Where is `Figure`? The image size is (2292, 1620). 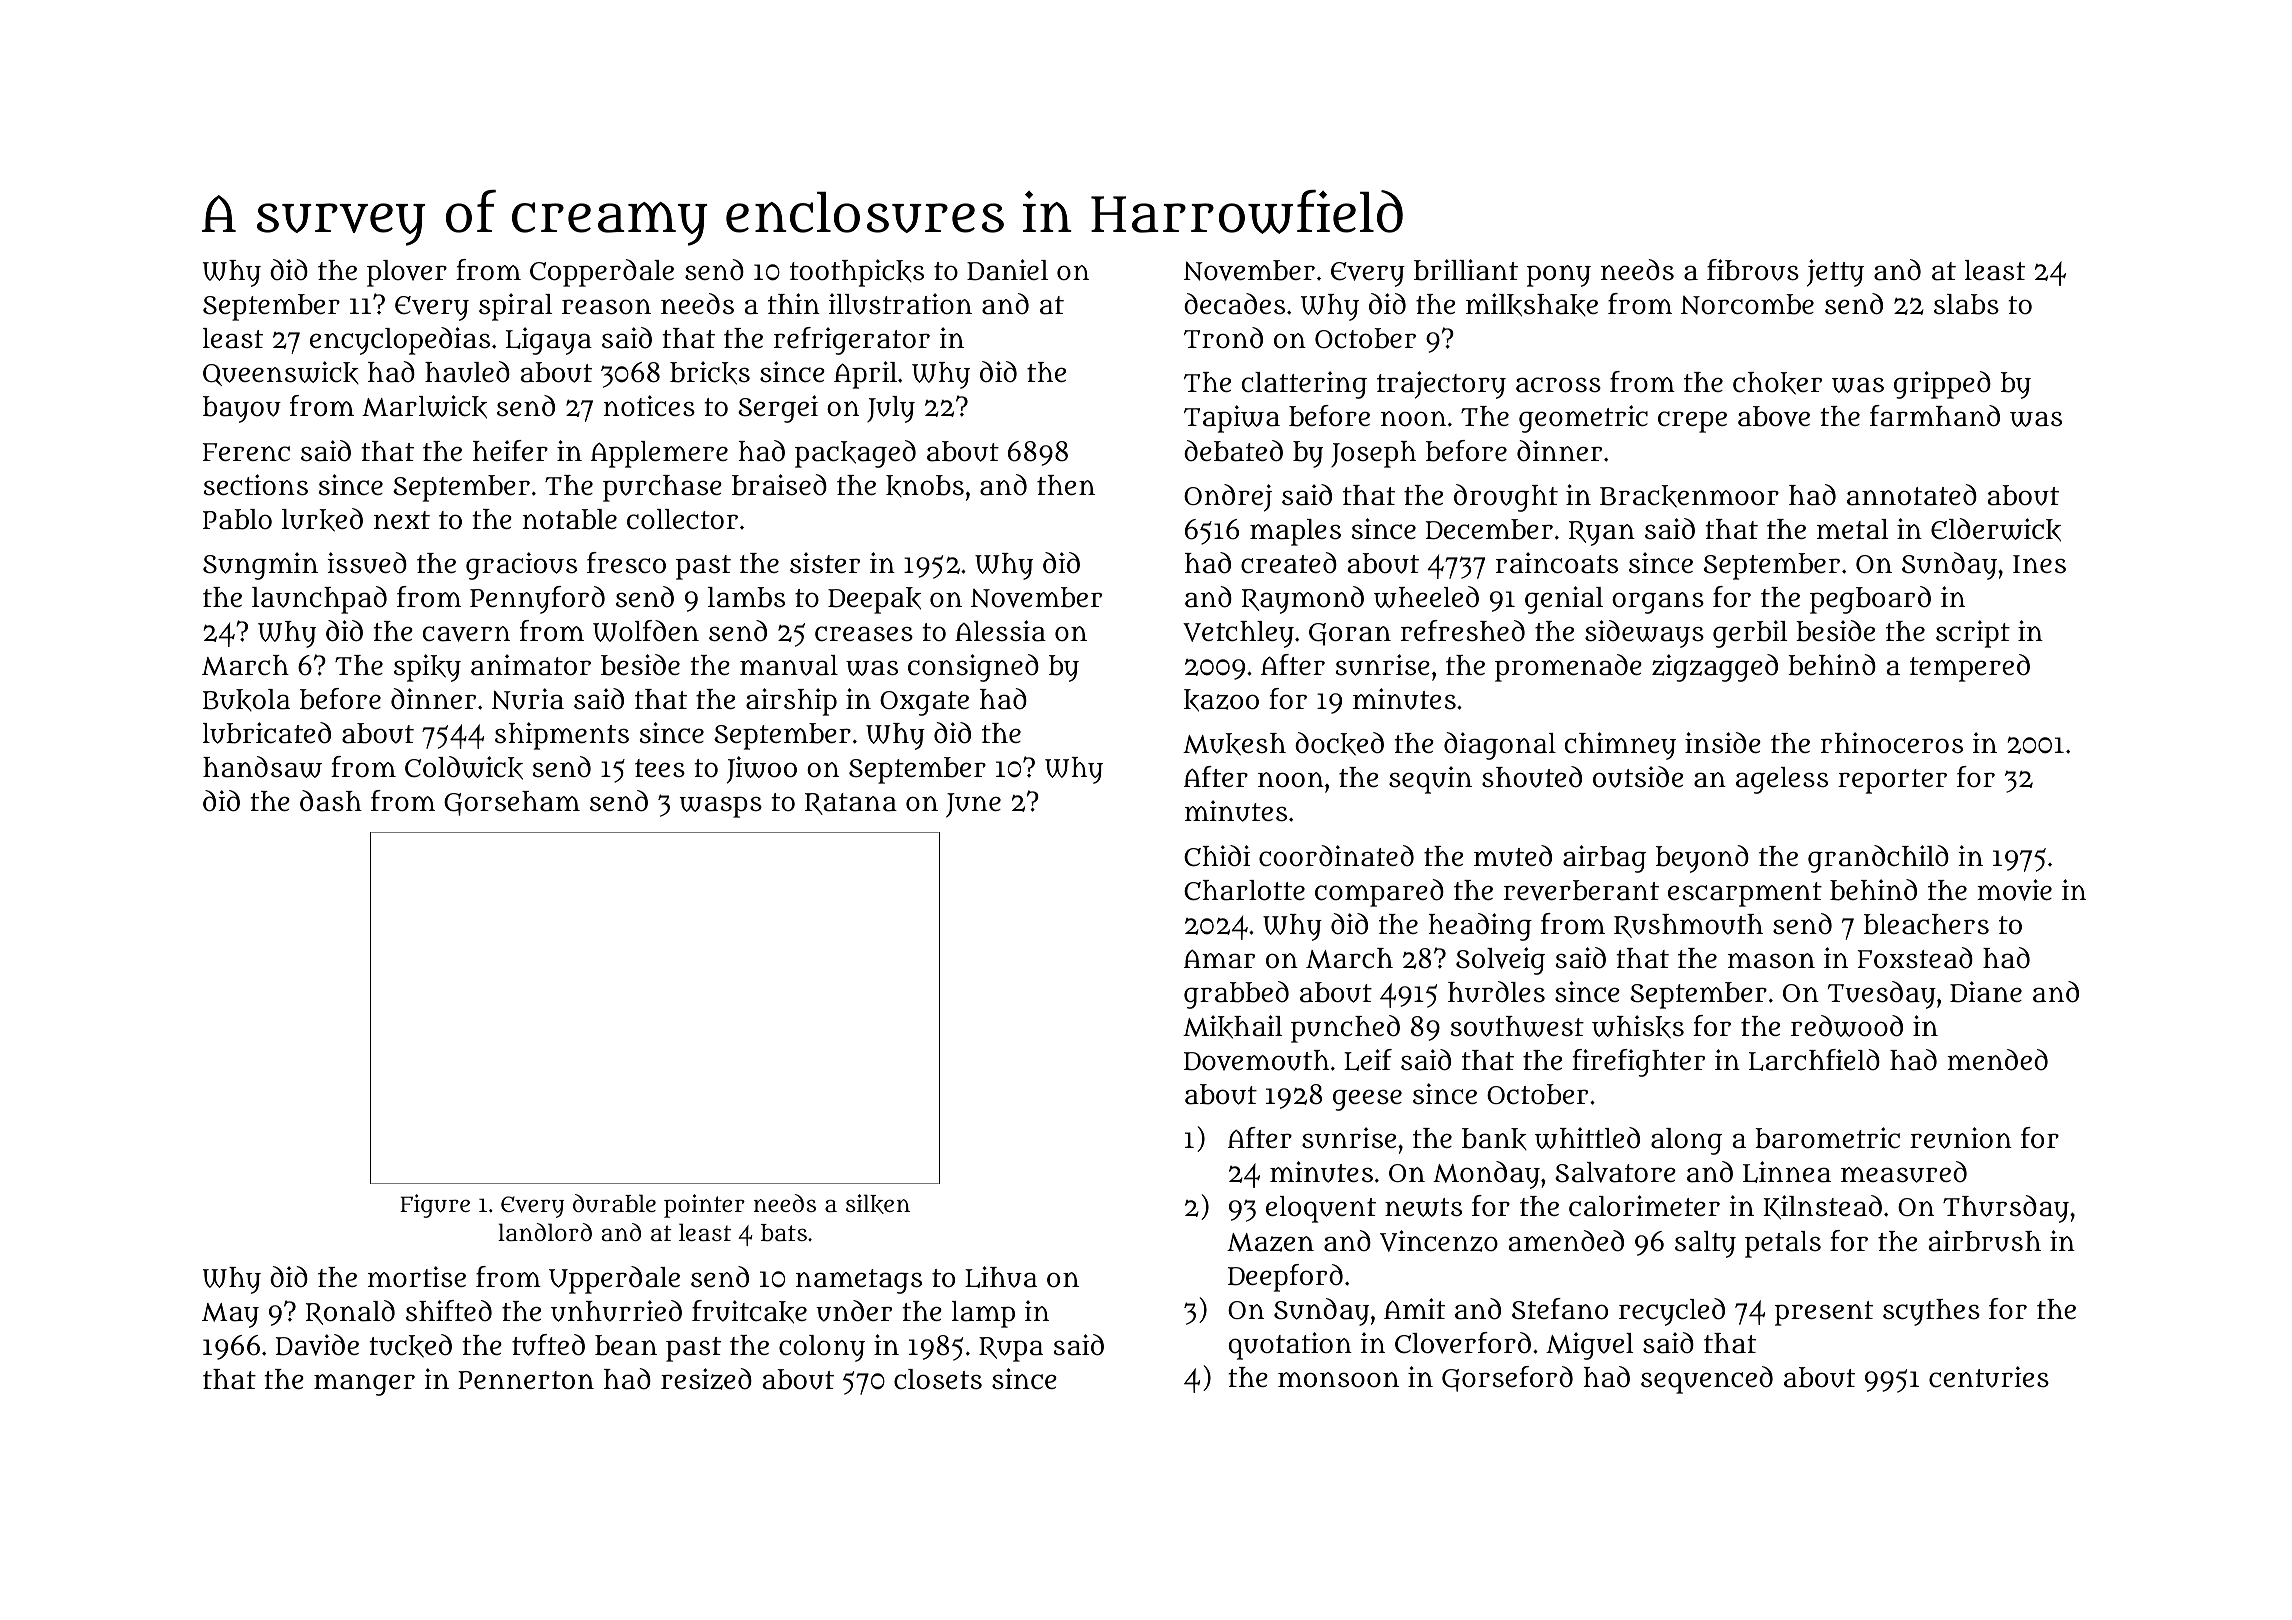 Figure is located at coordinates (435, 1206).
